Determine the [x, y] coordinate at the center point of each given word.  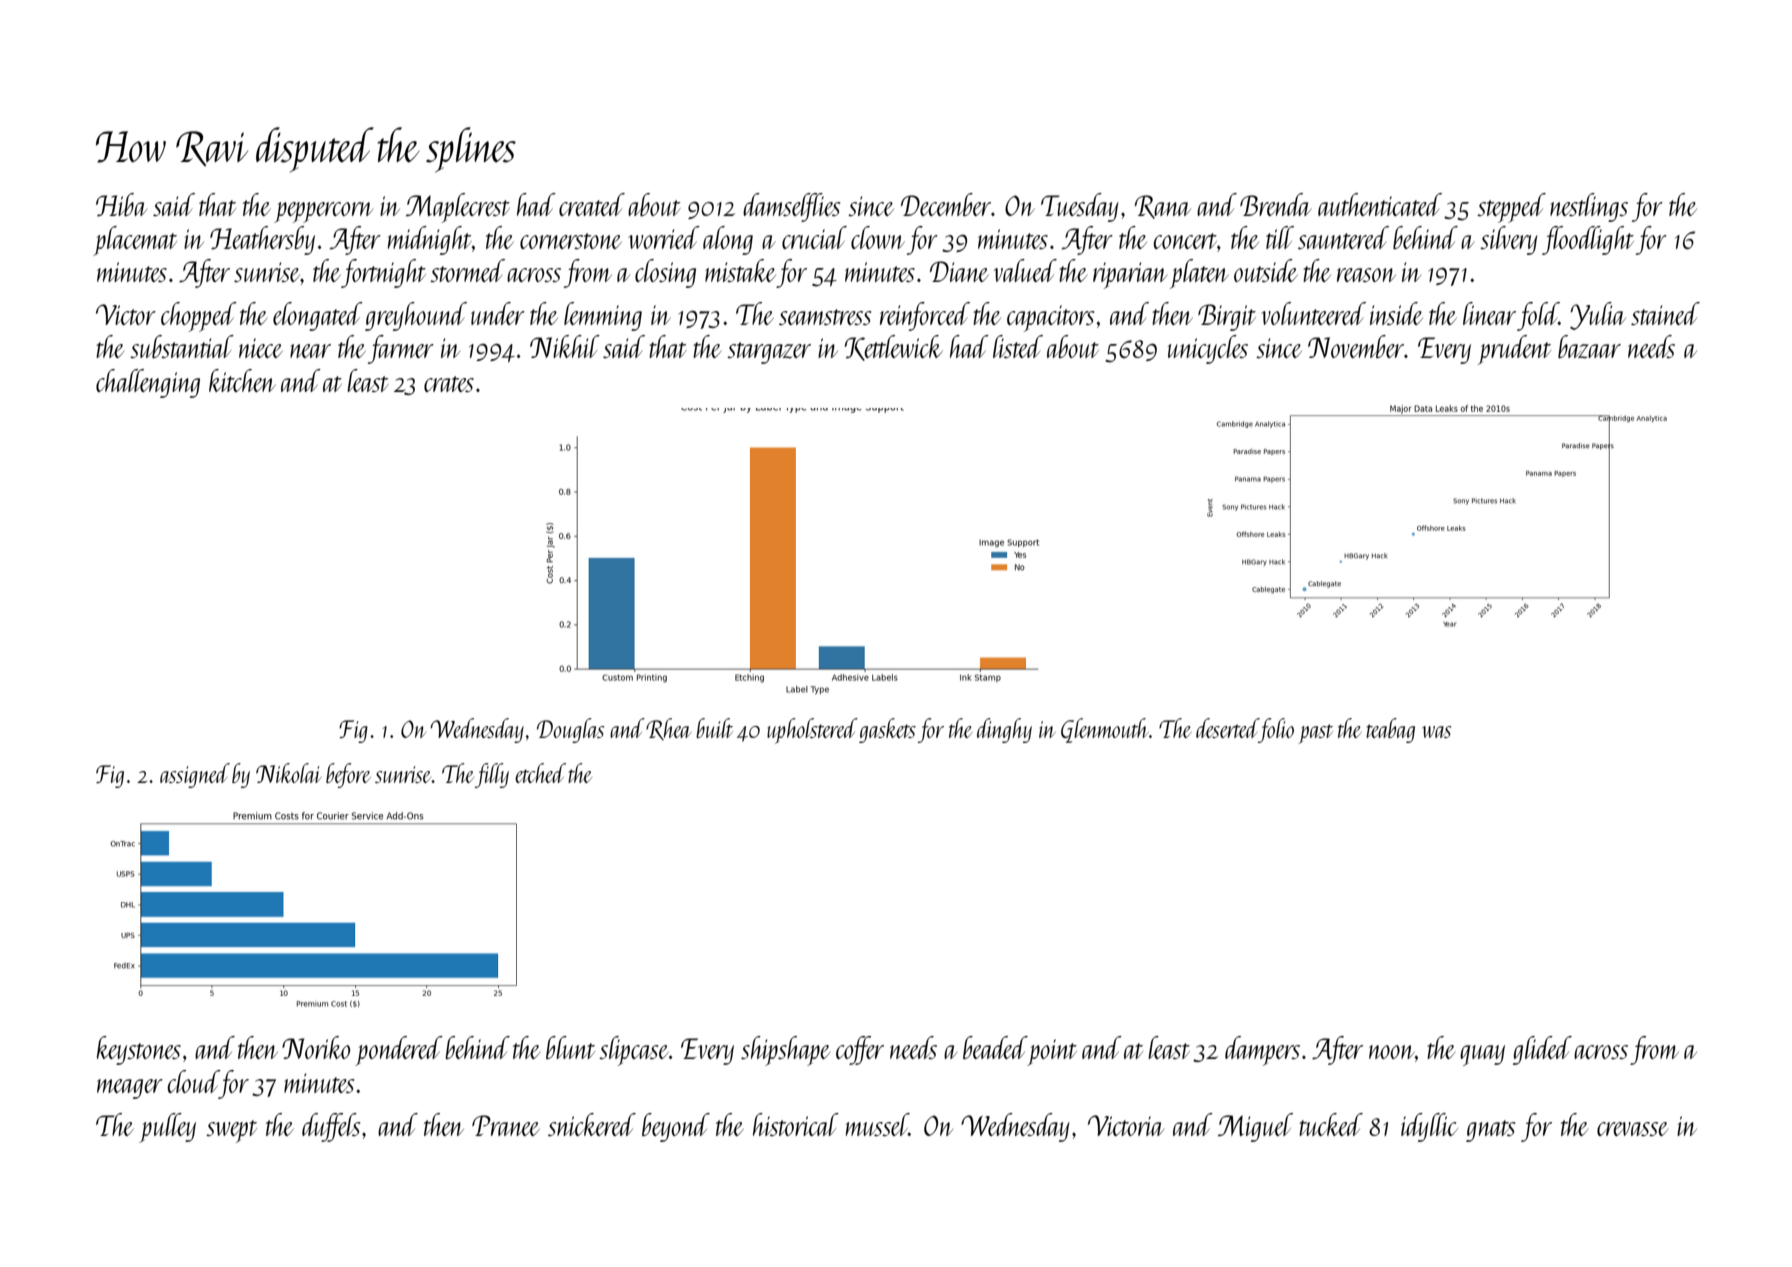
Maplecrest [458, 208]
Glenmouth [1105, 730]
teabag [1390, 730]
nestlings [1589, 207]
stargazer [769, 353]
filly [492, 775]
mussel [877, 1124]
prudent [1514, 350]
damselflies [792, 207]
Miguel [1255, 1127]
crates [449, 384]
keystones [139, 1050]
